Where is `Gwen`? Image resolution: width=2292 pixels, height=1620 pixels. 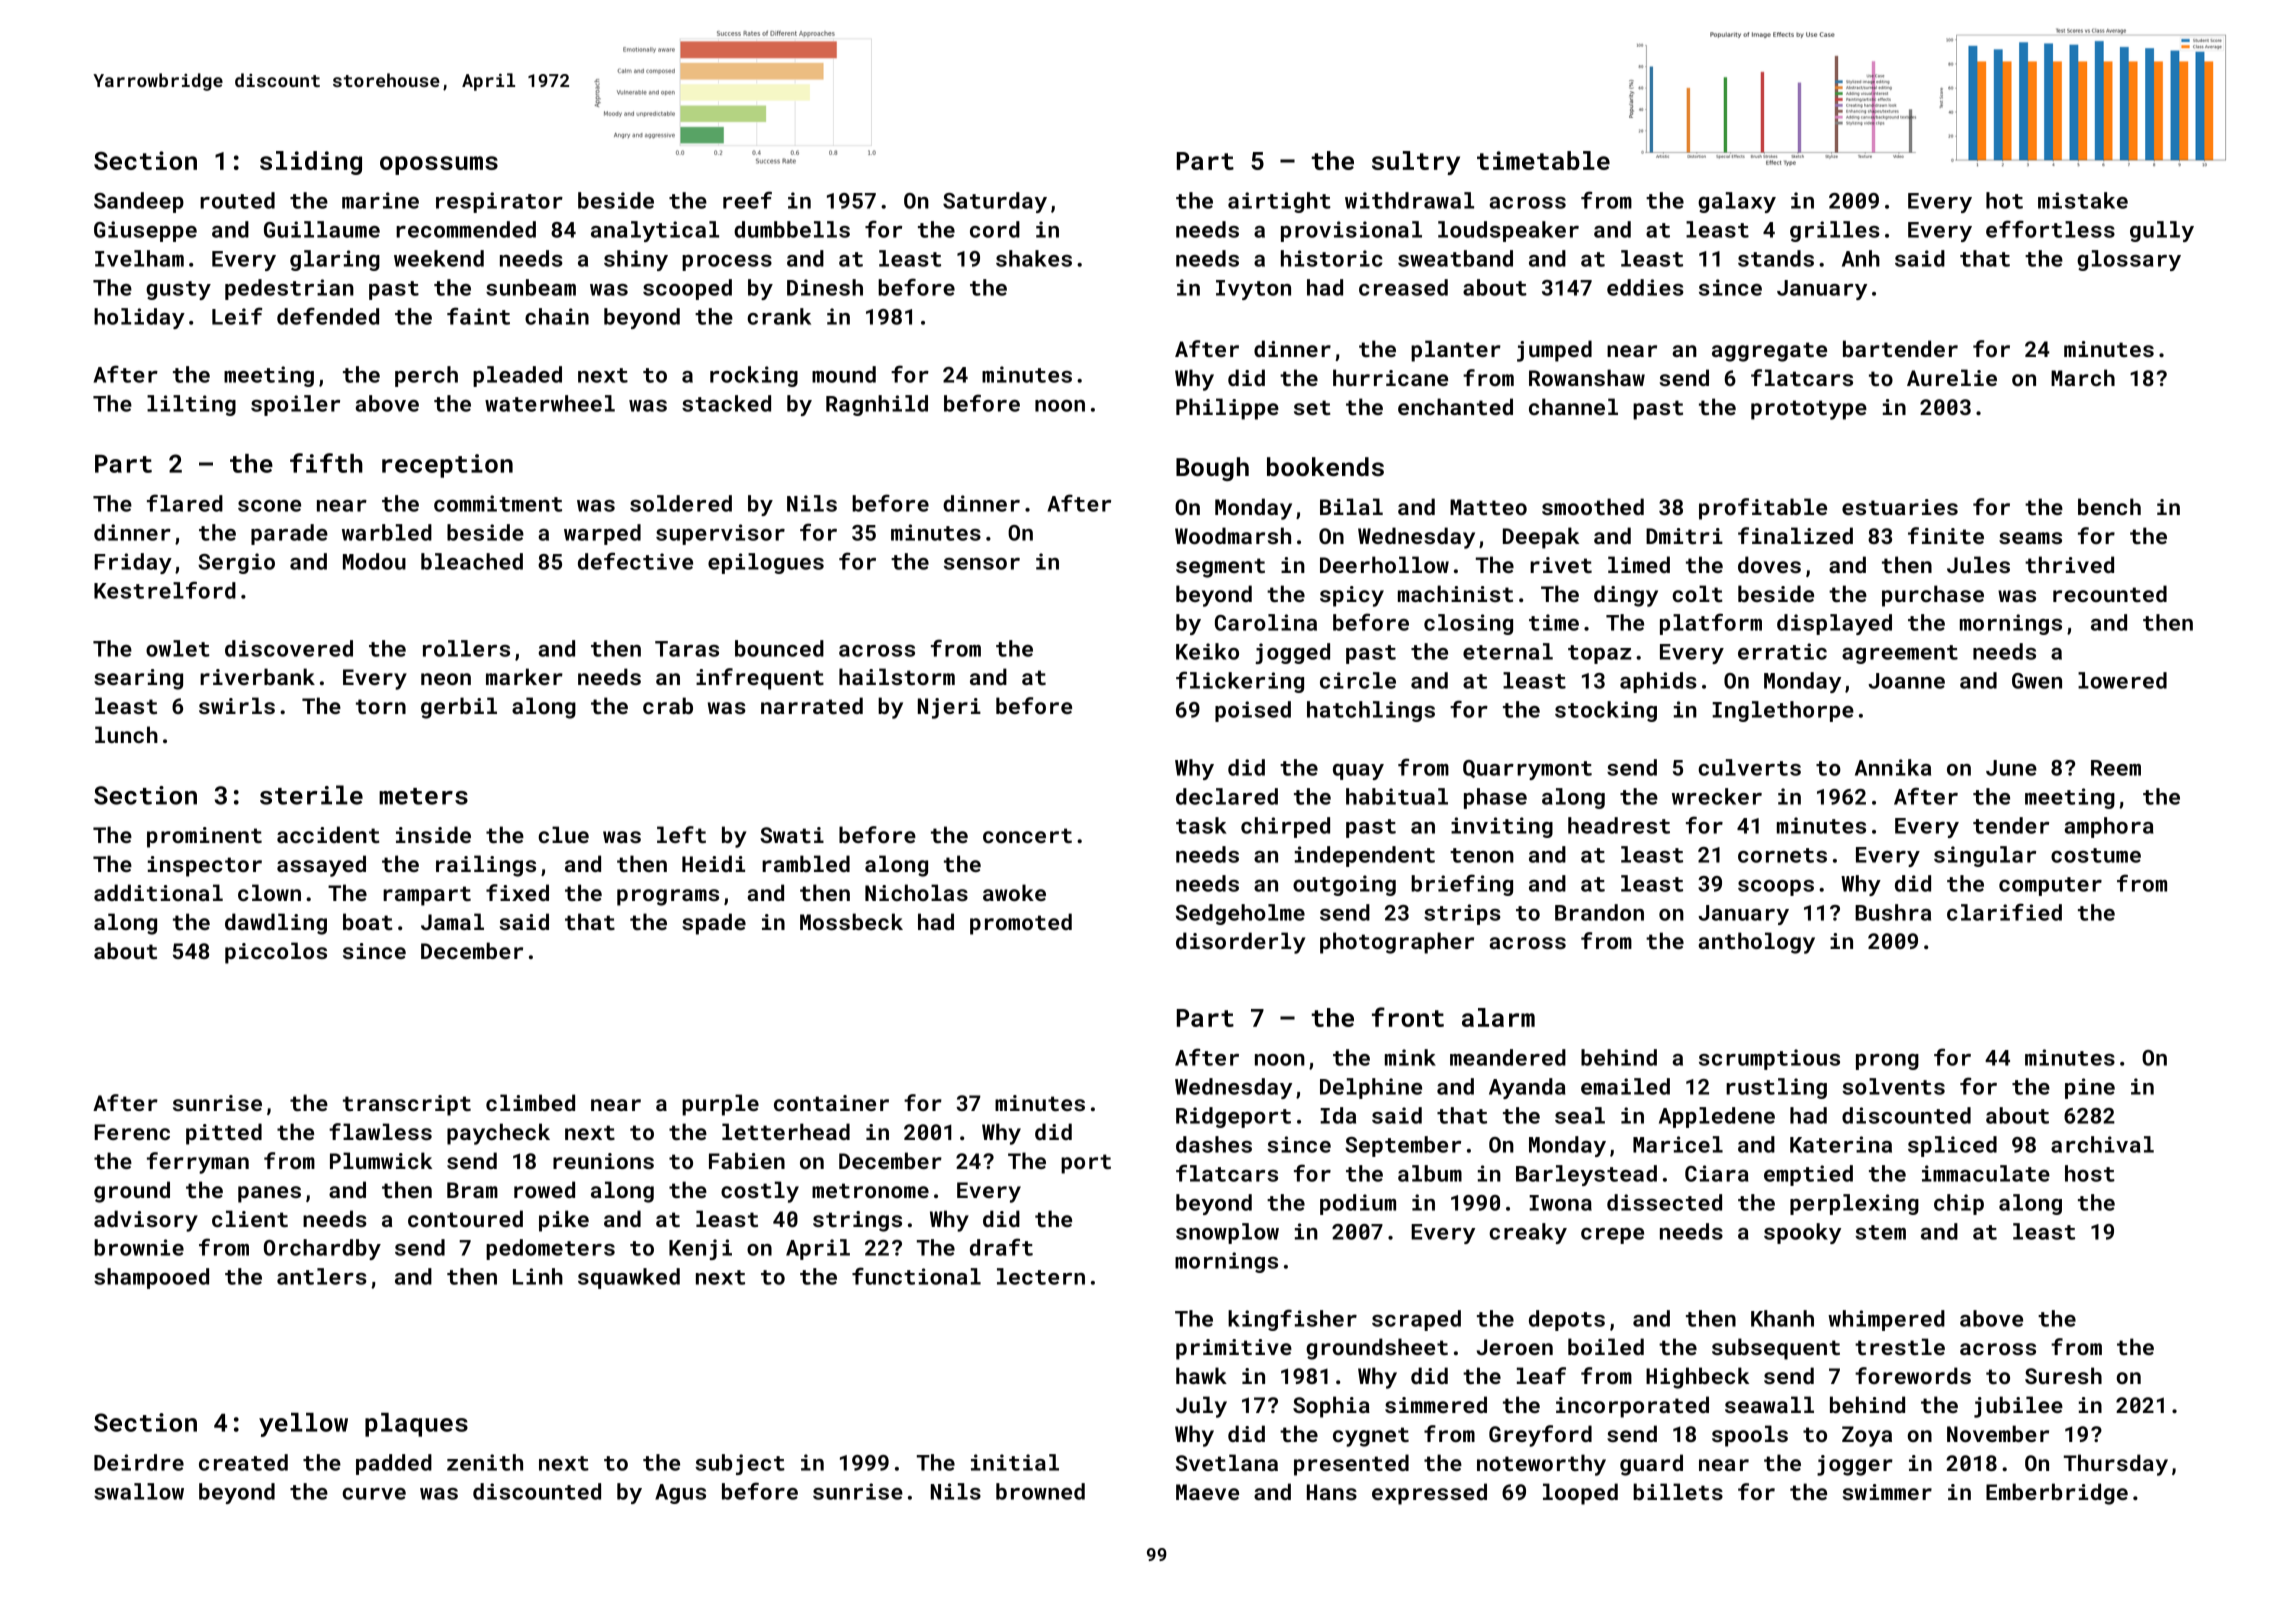 Gwen is located at coordinates (2037, 681).
